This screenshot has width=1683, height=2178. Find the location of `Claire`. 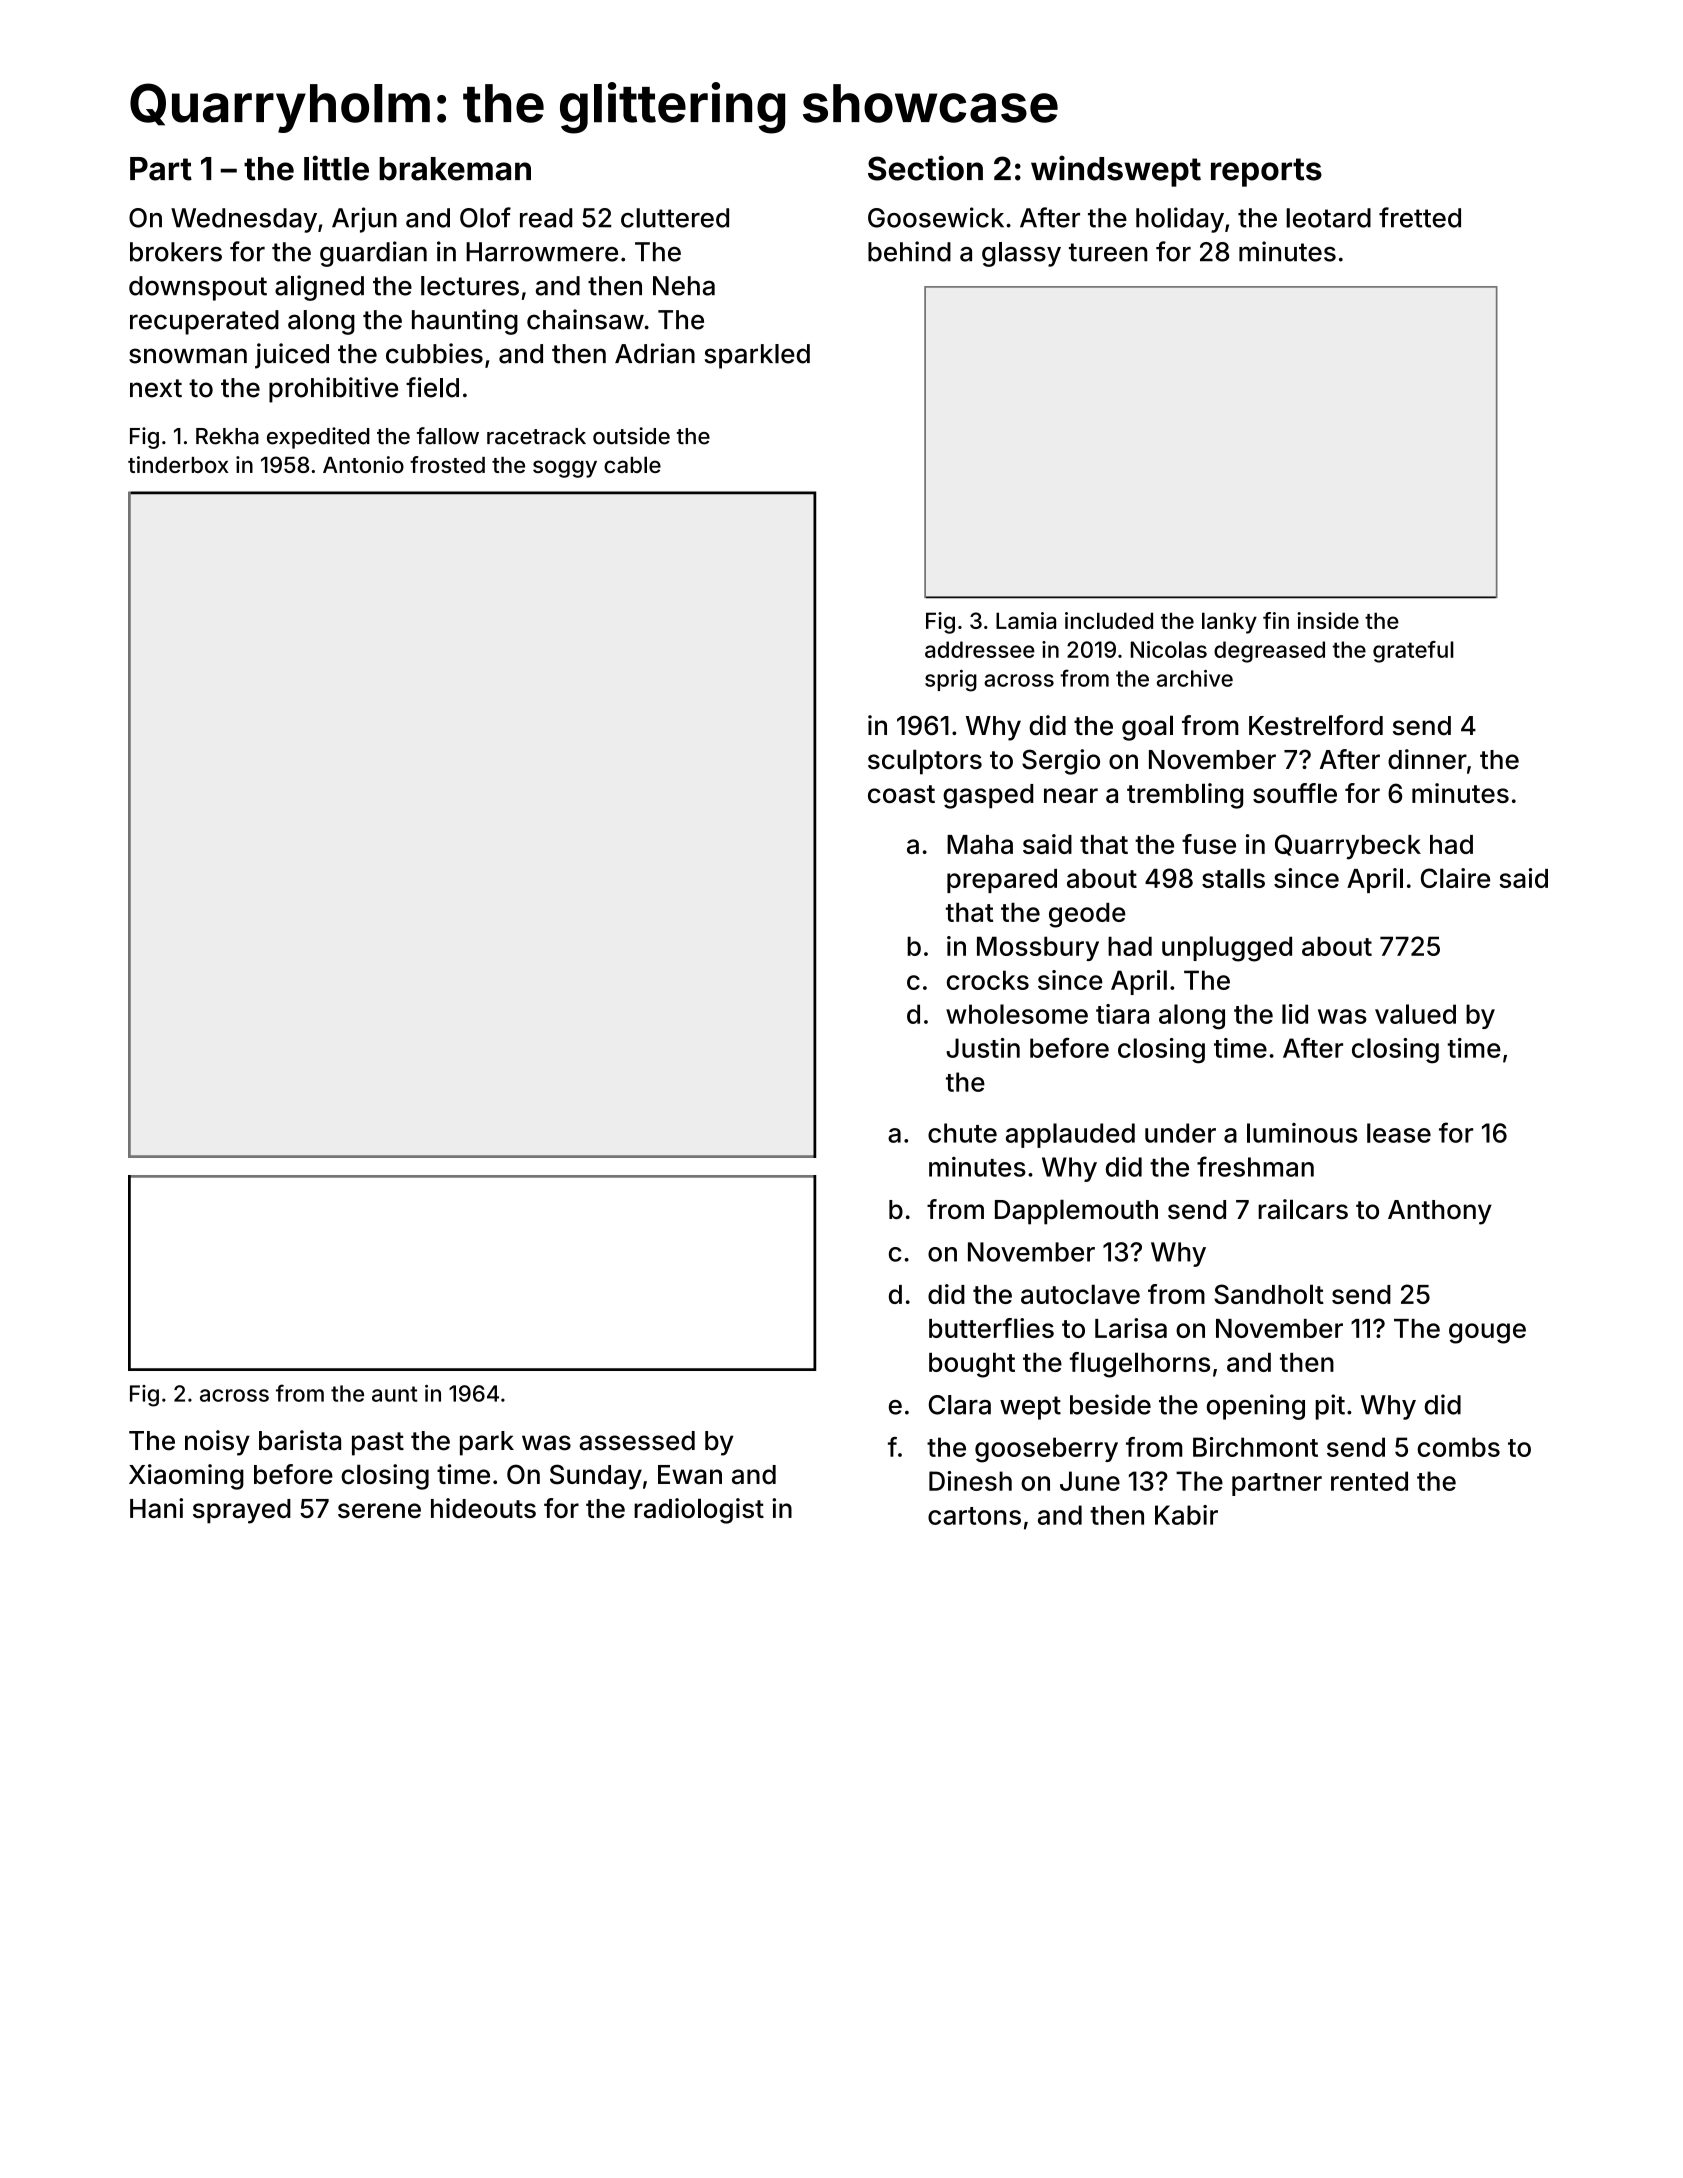

Claire is located at coordinates (1455, 878).
